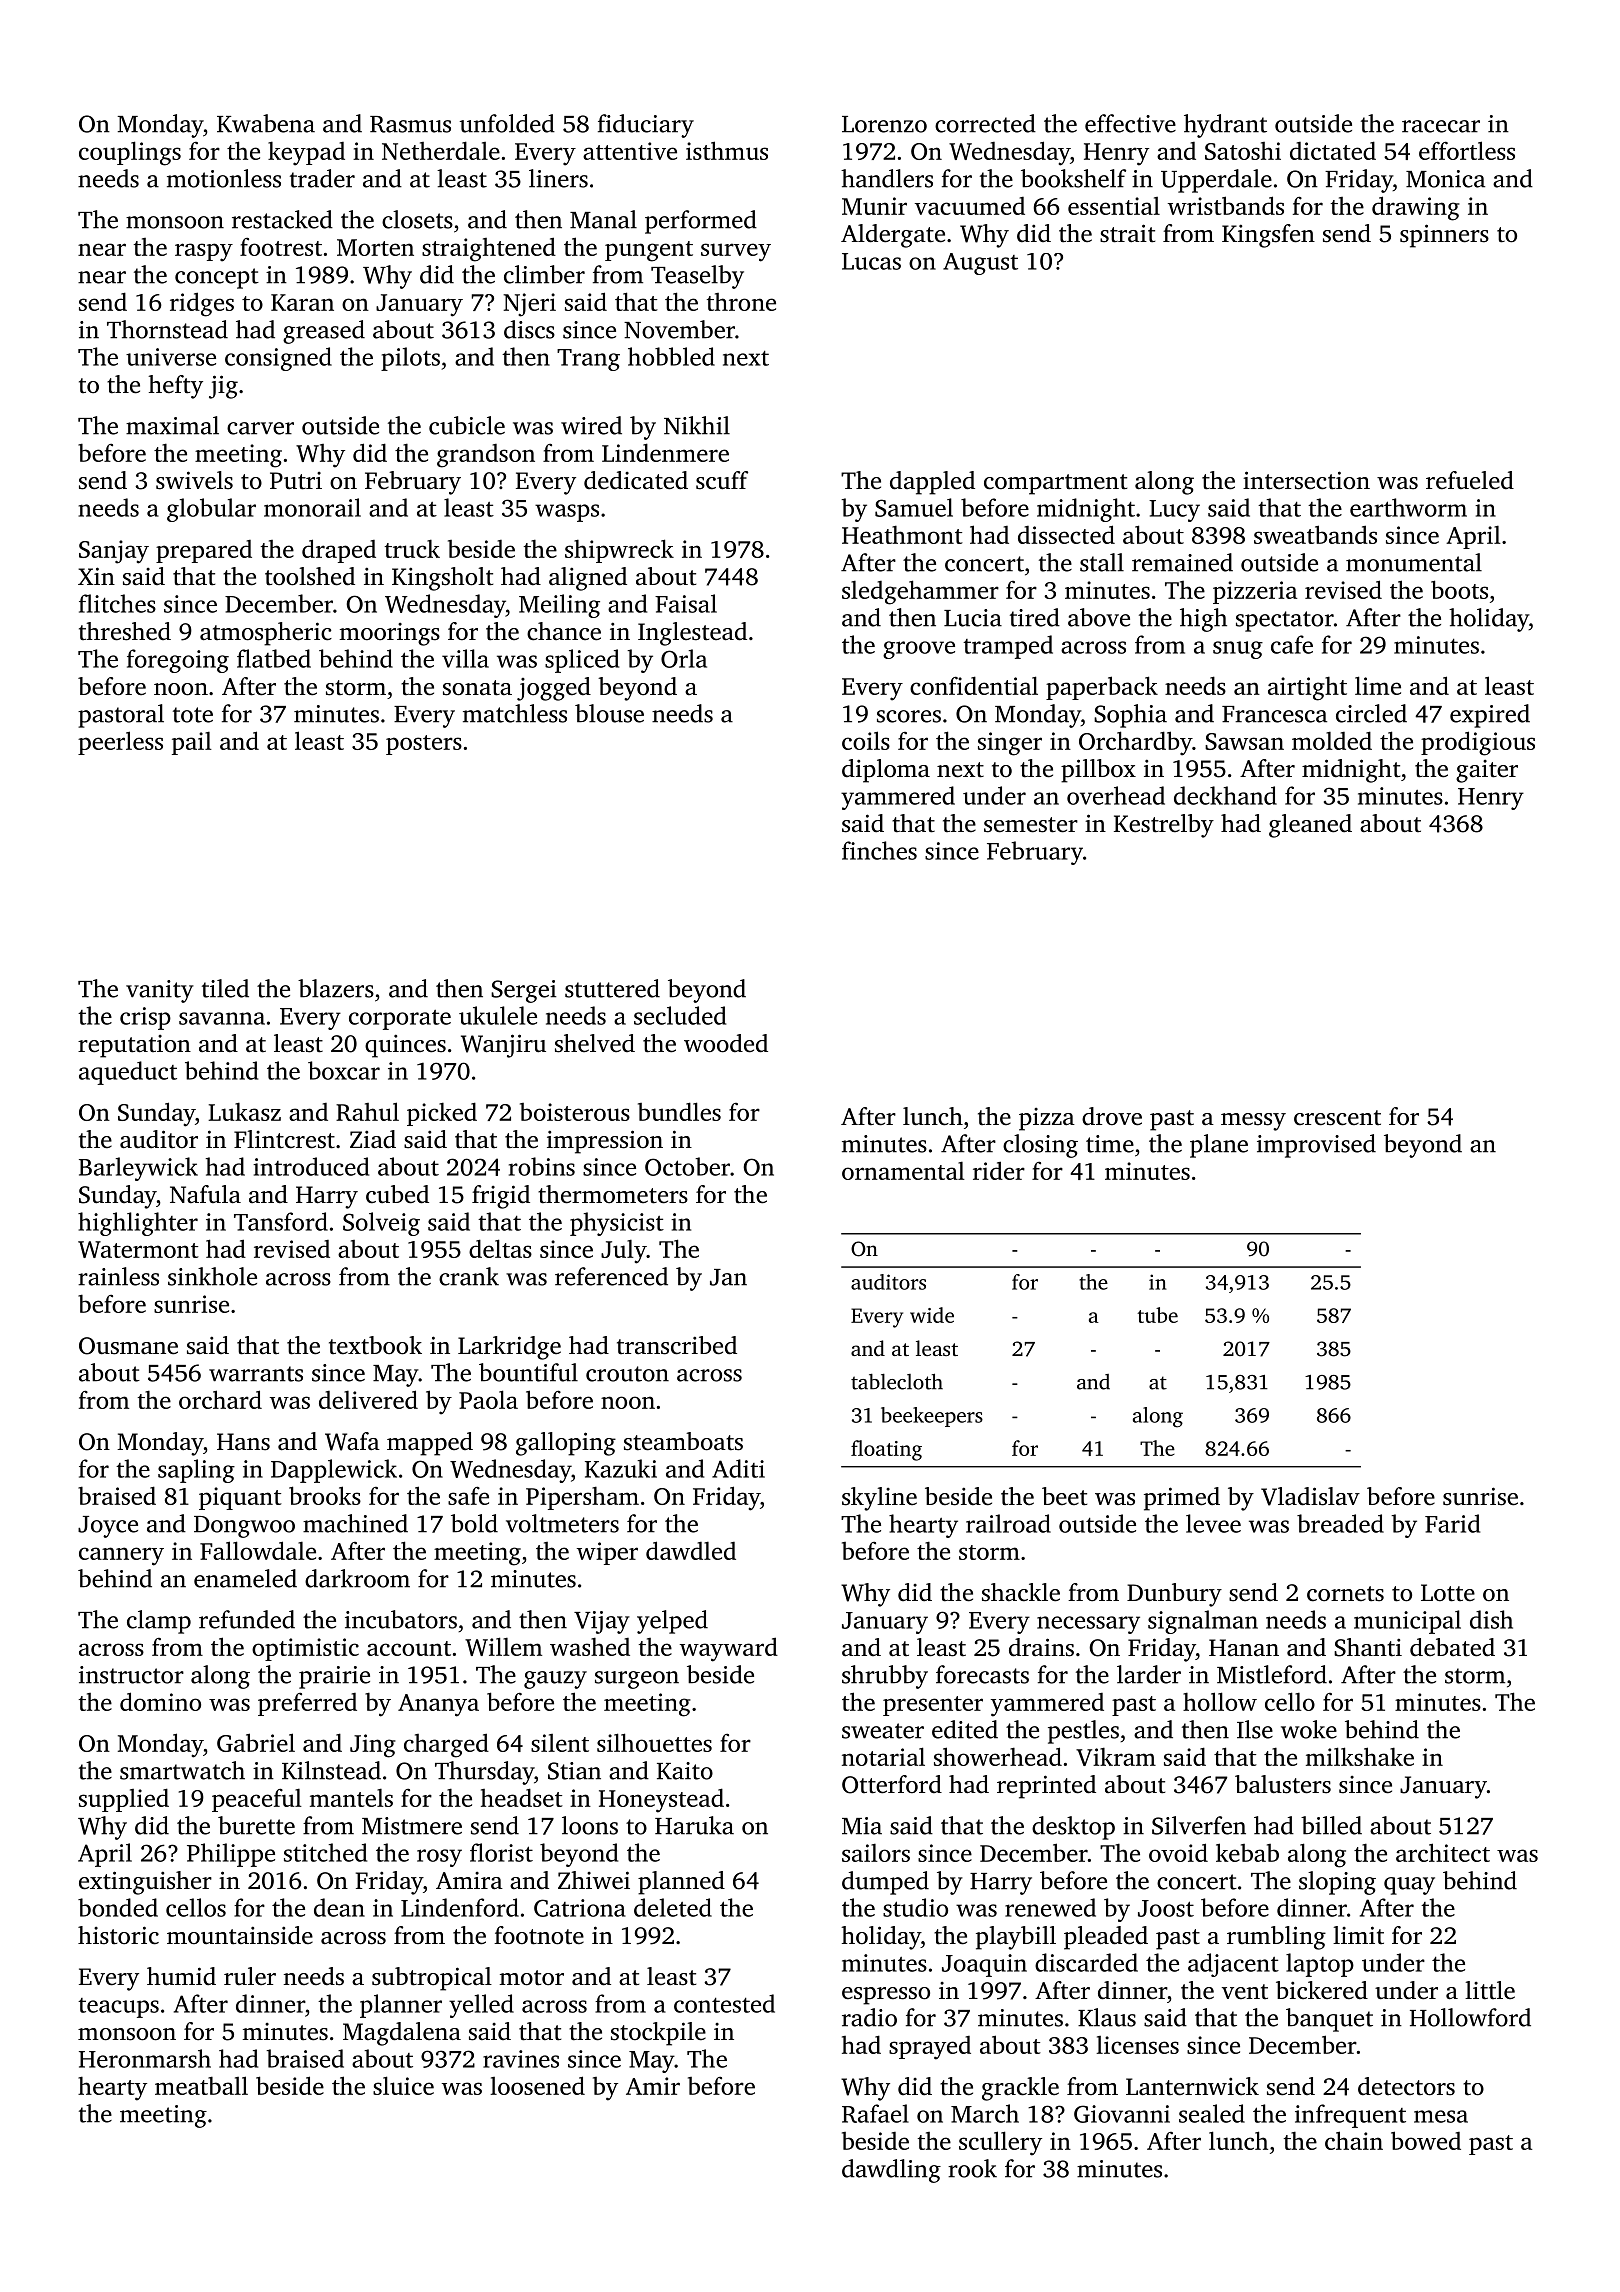 The width and height of the screenshot is (1620, 2292). What do you see at coordinates (862, 1826) in the screenshot?
I see `Mia` at bounding box center [862, 1826].
